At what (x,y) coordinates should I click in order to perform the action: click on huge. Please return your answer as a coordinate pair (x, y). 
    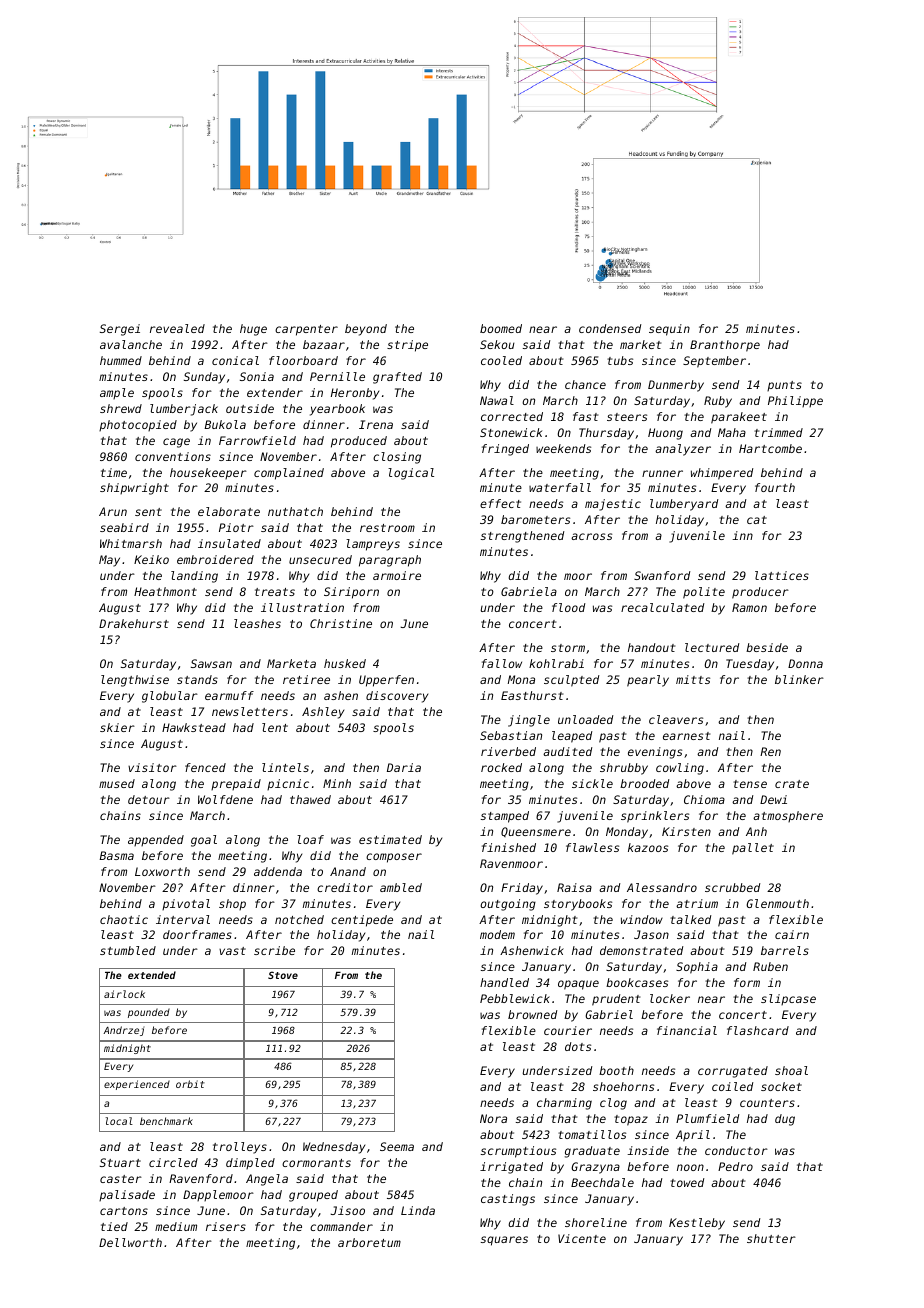
    Looking at the image, I should click on (253, 330).
